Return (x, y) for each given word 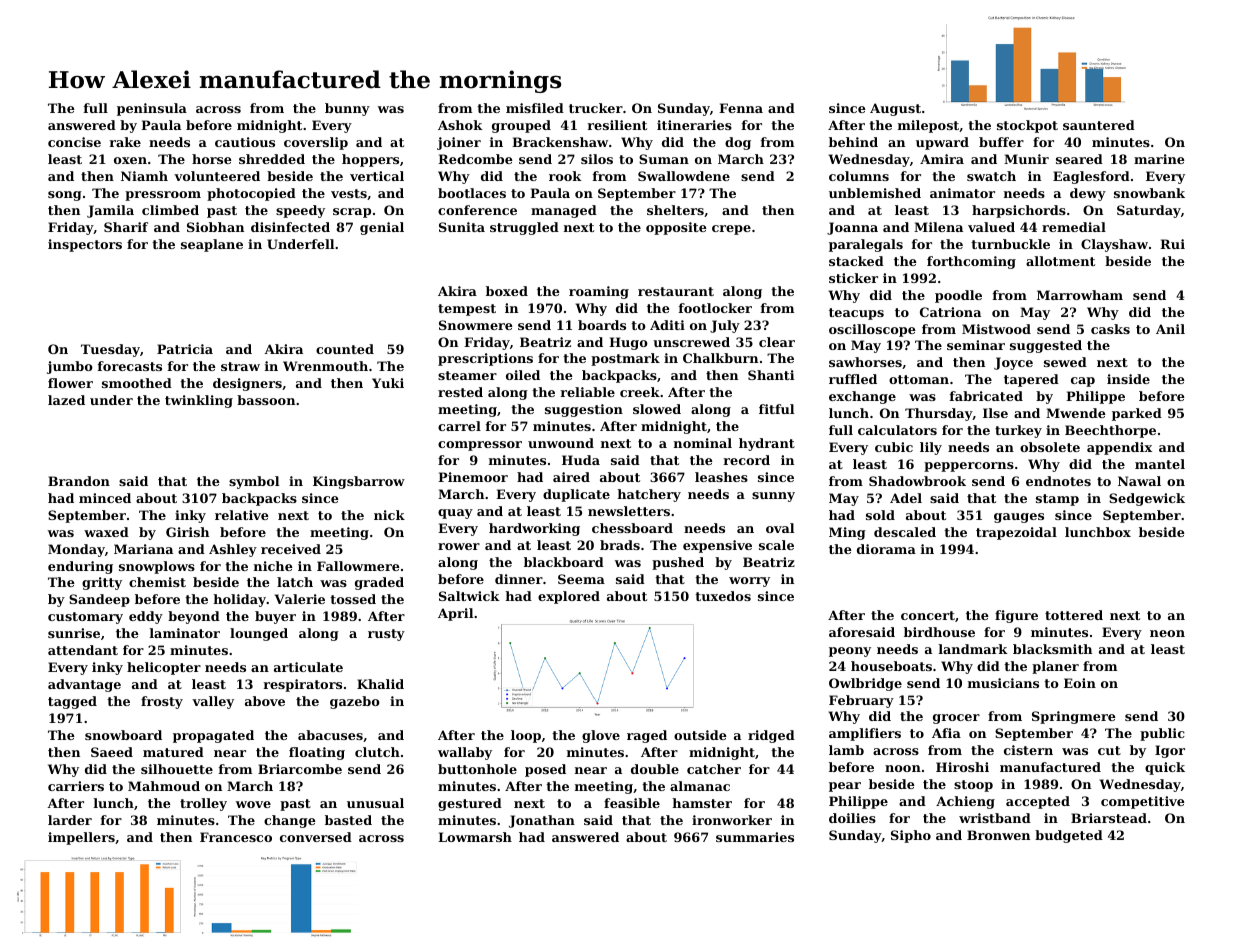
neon (1167, 633)
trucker (596, 108)
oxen (130, 160)
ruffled (853, 379)
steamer (467, 375)
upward (942, 143)
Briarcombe (300, 769)
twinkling (199, 401)
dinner (519, 579)
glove (601, 736)
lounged (259, 634)
